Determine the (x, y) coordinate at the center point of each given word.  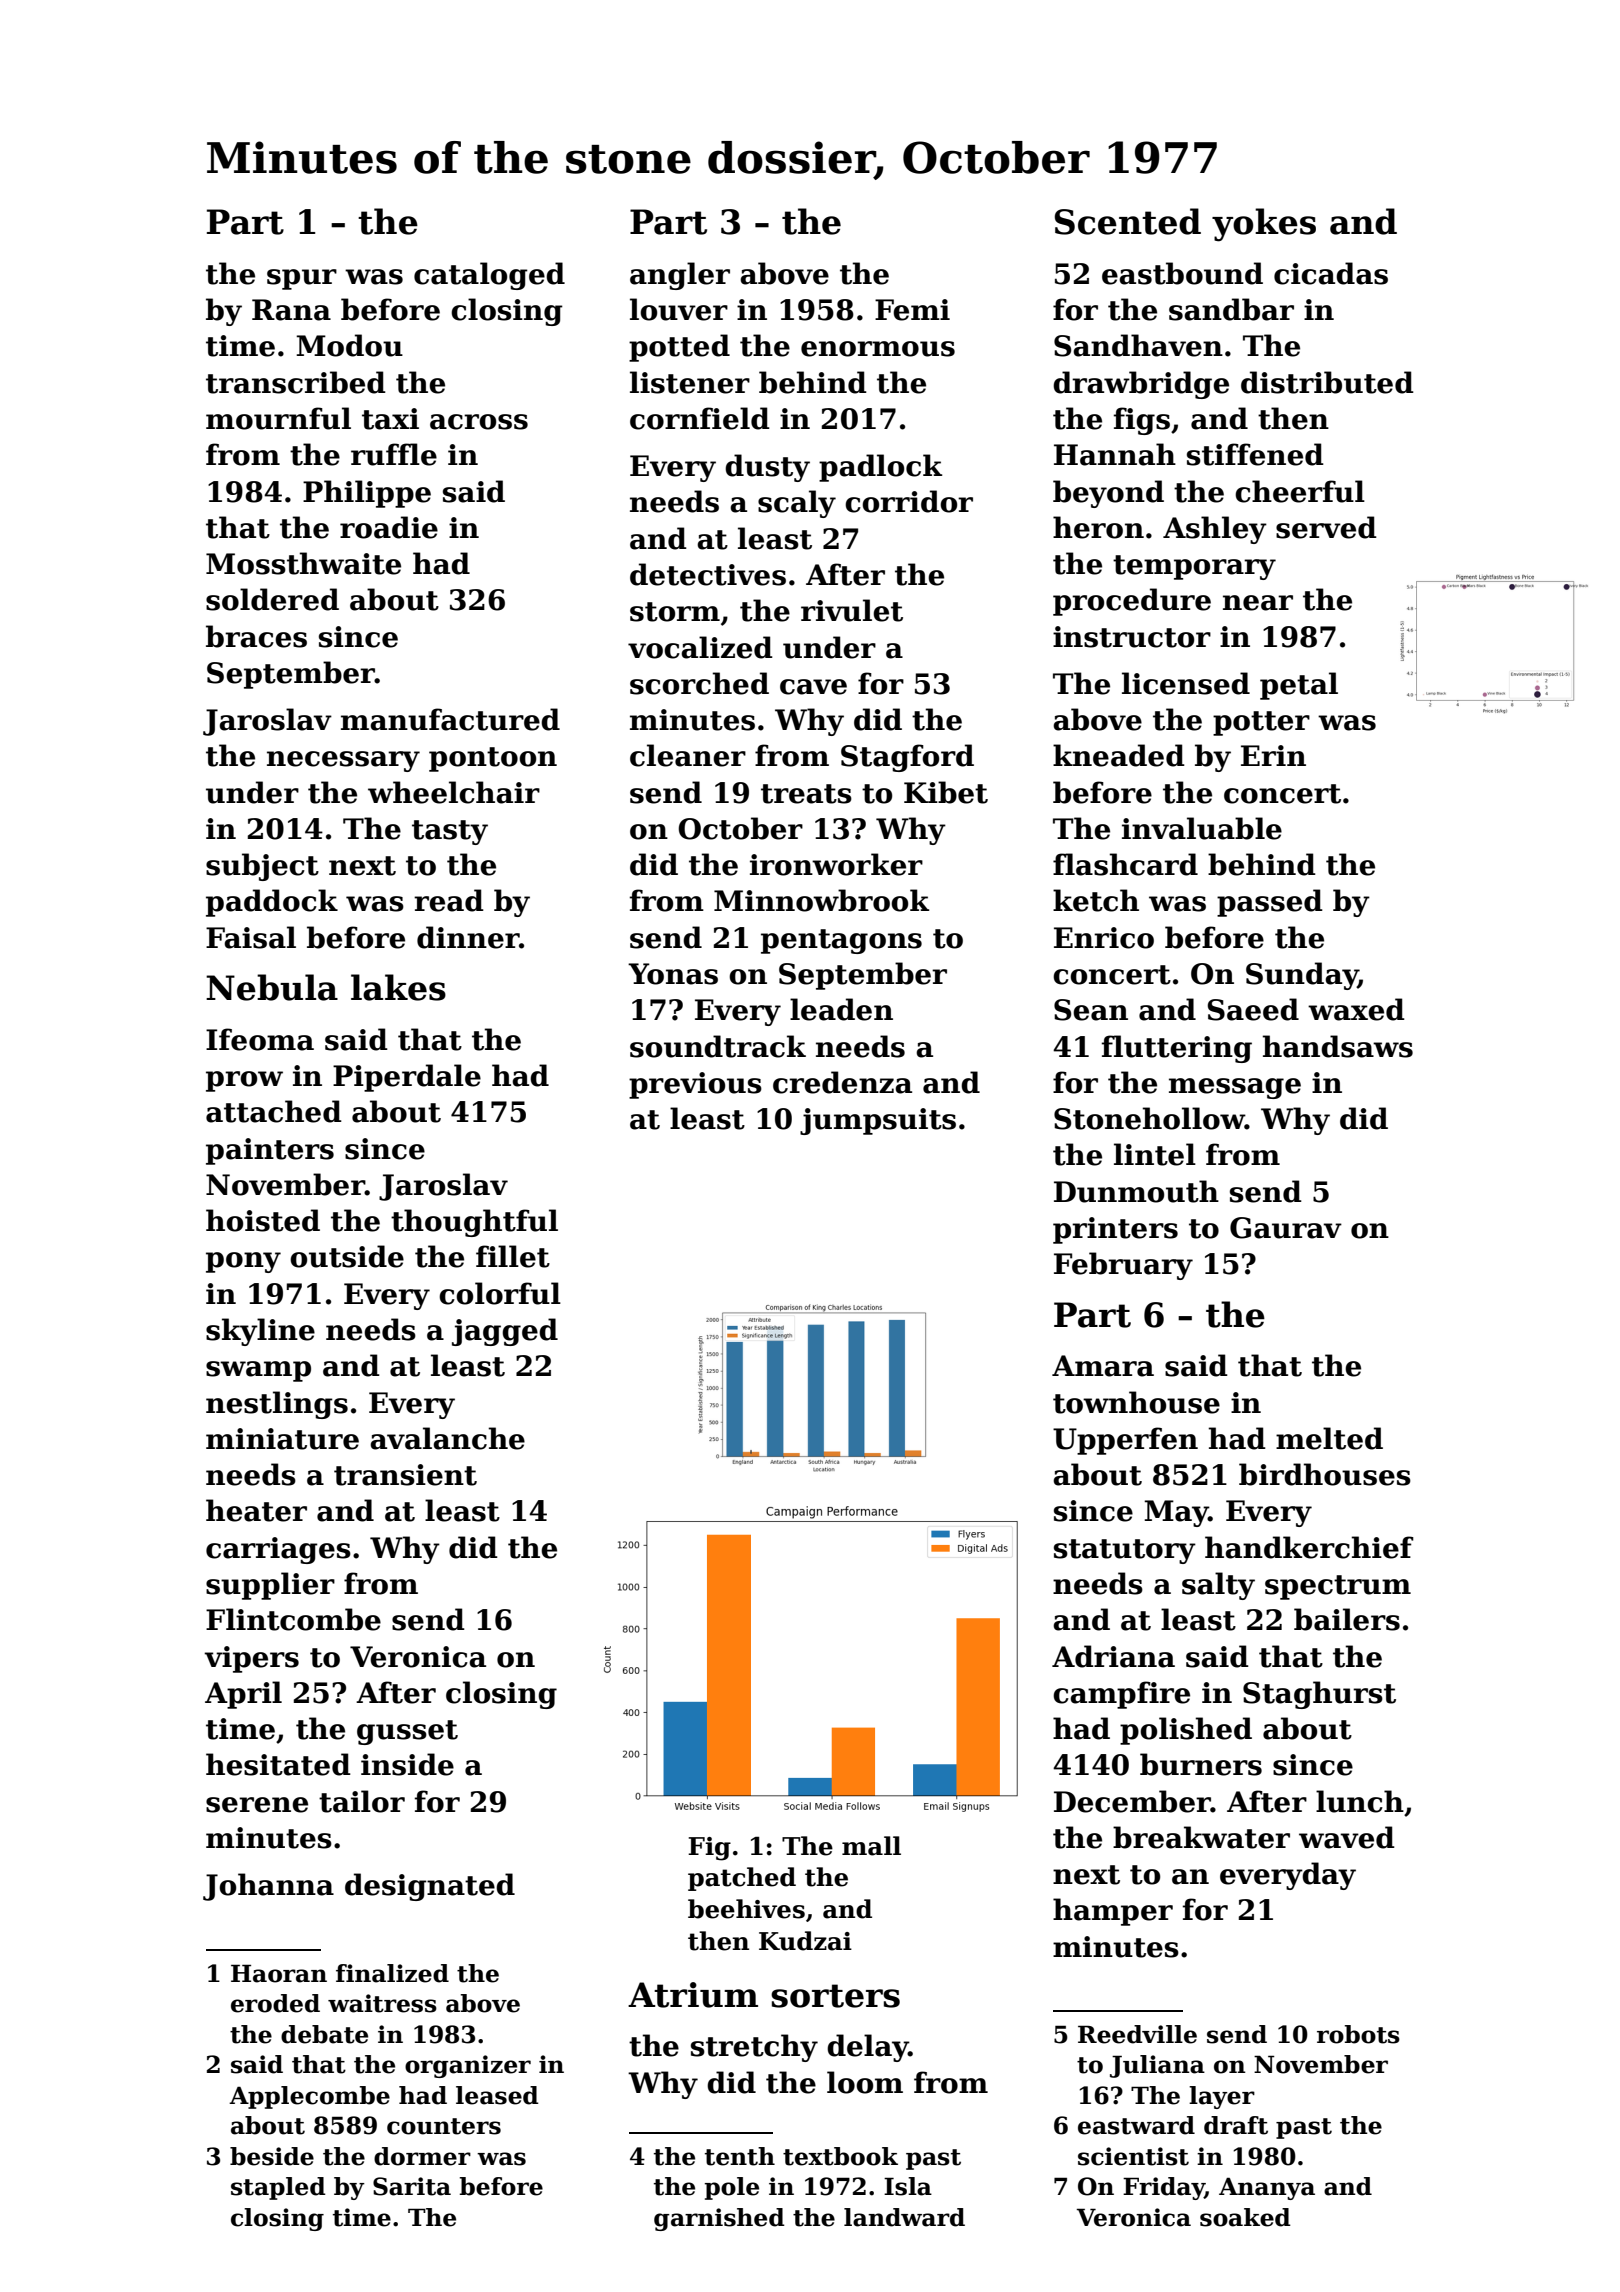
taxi (390, 419)
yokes (1264, 225)
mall (871, 1846)
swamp (258, 1371)
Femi (912, 310)
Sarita (412, 2186)
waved (1347, 1837)
